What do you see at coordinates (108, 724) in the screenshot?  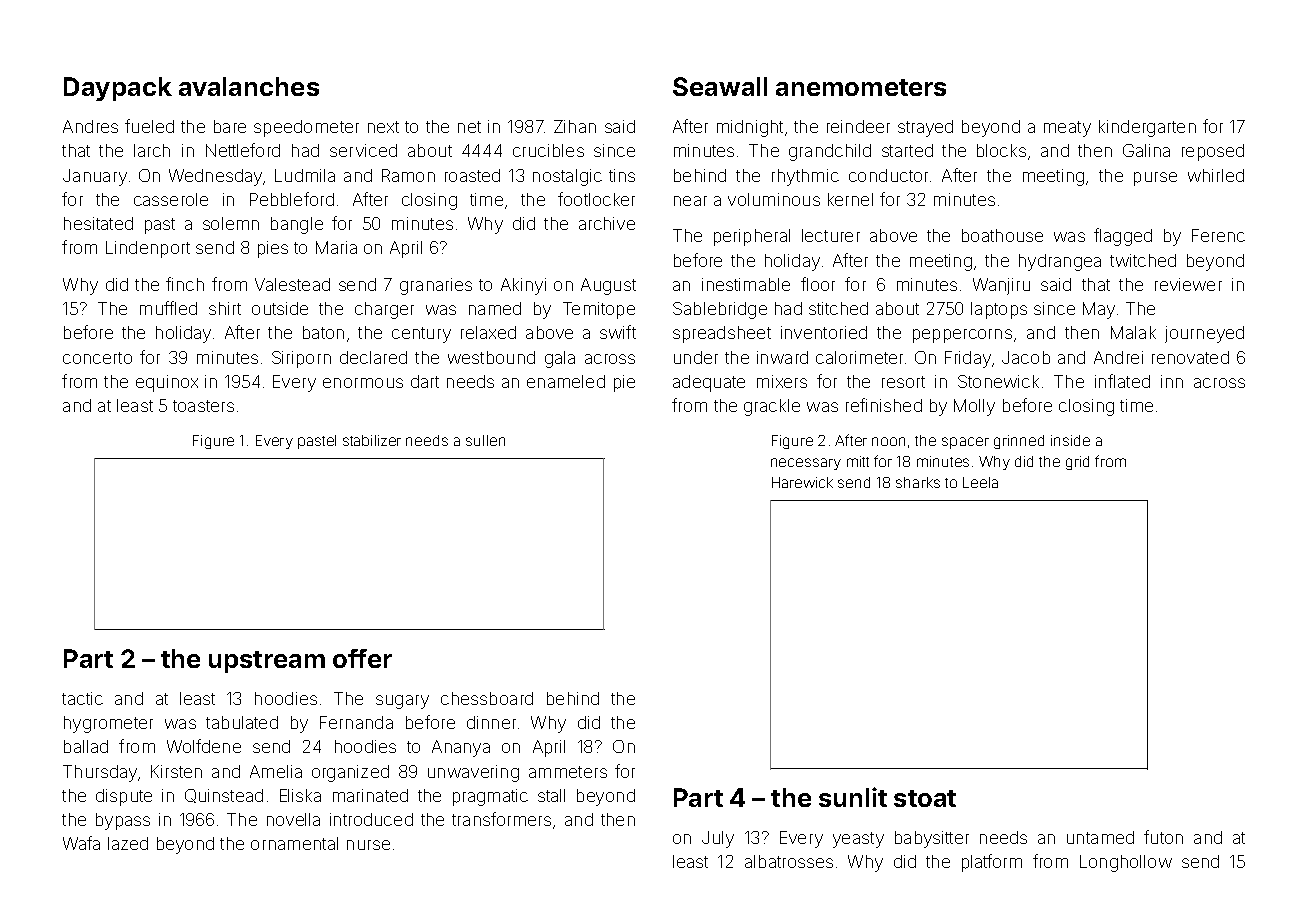 I see `hygrometer` at bounding box center [108, 724].
